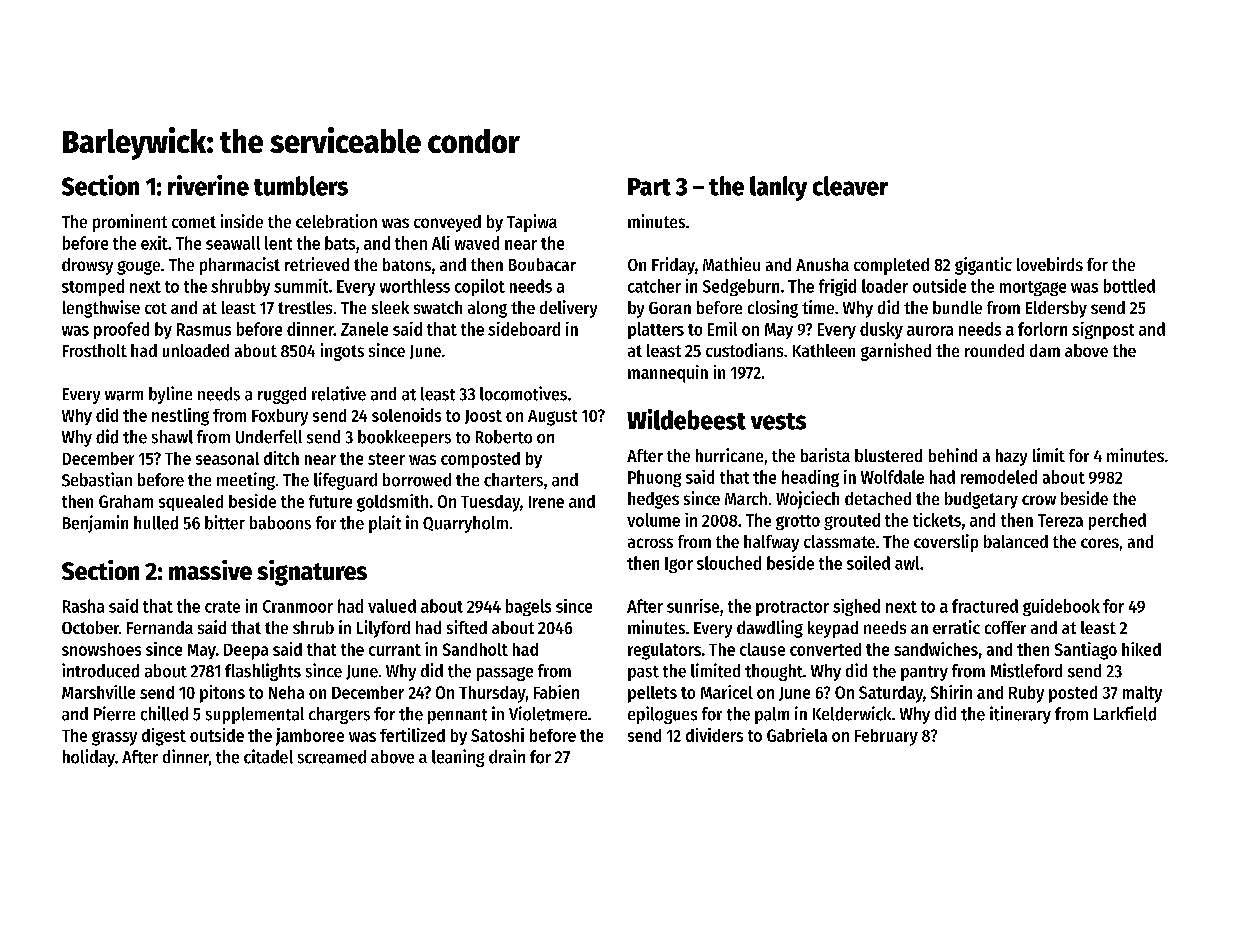 The image size is (1233, 952). I want to click on sideboard, so click(524, 329).
